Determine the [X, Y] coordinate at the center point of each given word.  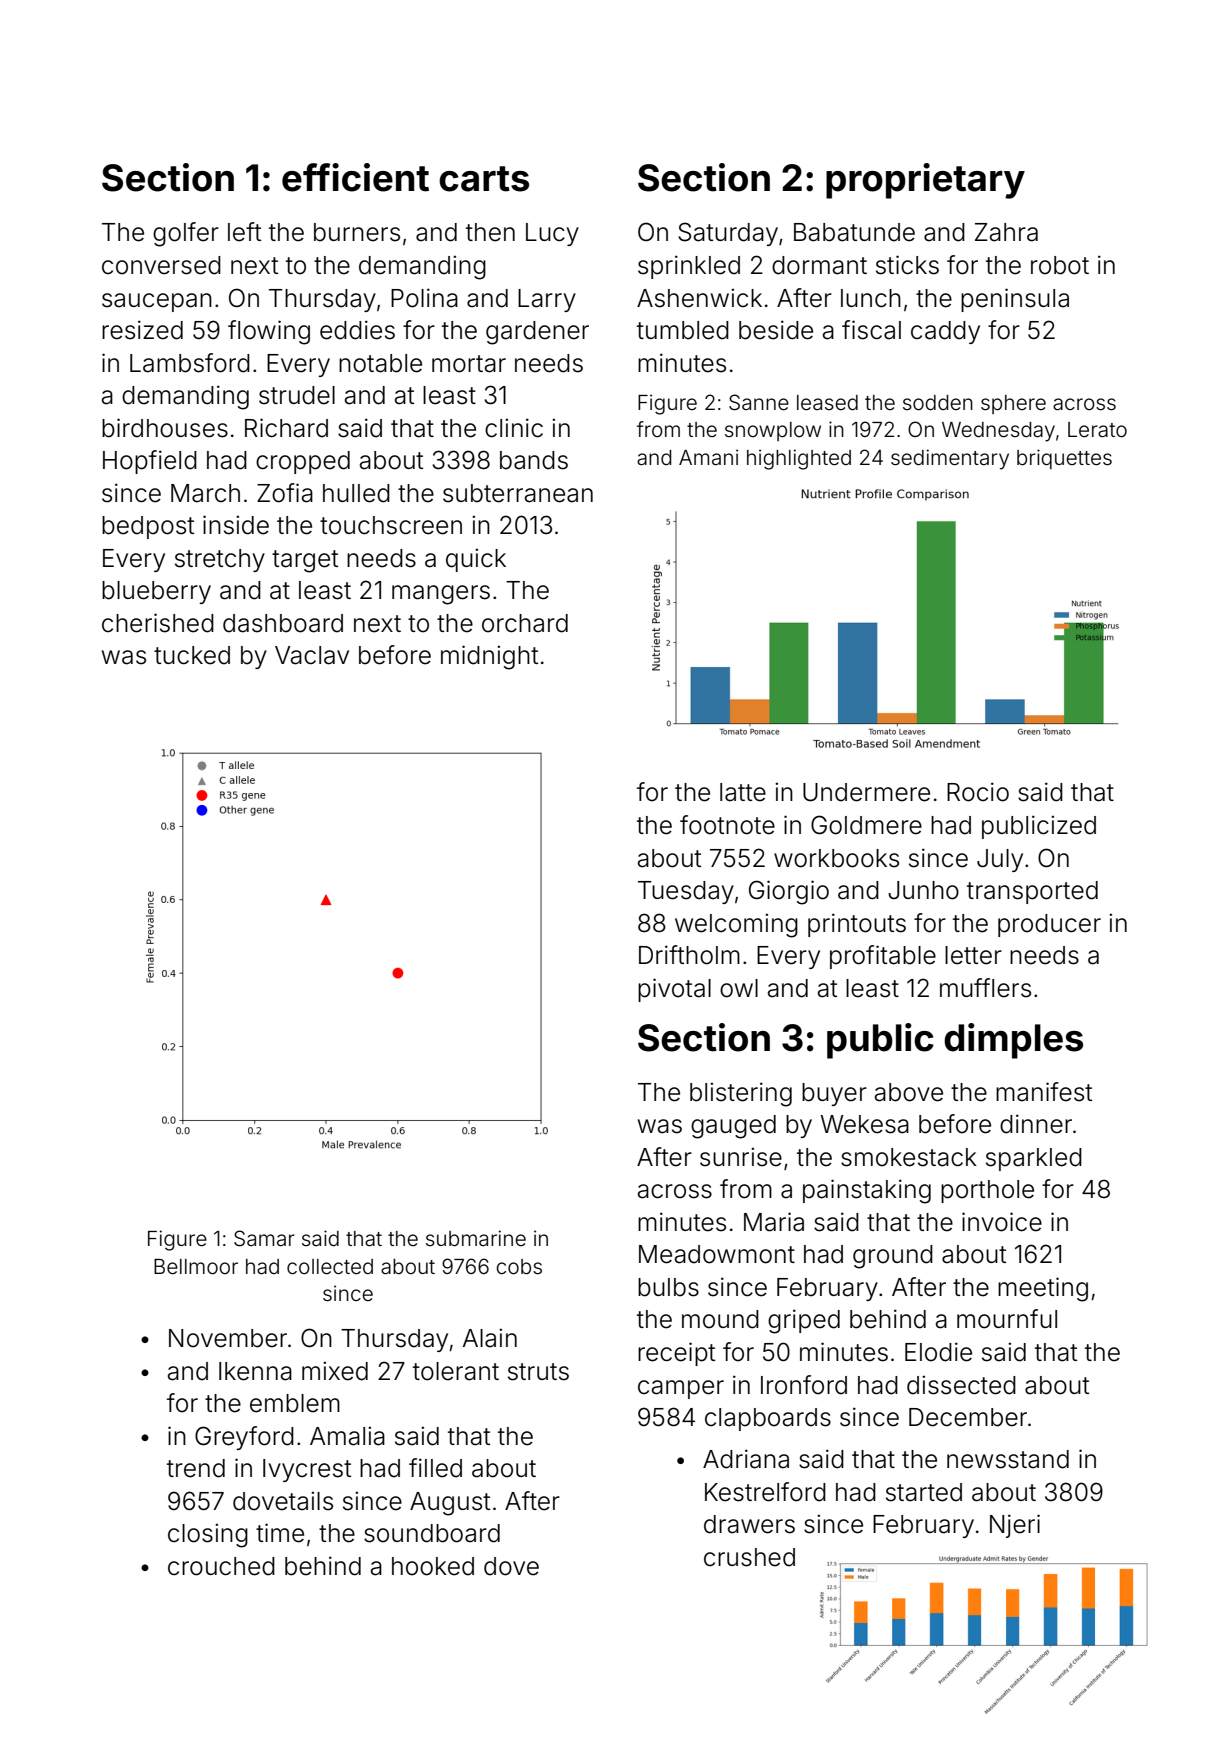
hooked [433, 1566]
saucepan [157, 302]
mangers [441, 595]
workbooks [836, 858]
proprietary [925, 181]
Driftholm [689, 955]
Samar [264, 1238]
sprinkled [689, 267]
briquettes [1064, 459]
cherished [158, 623]
